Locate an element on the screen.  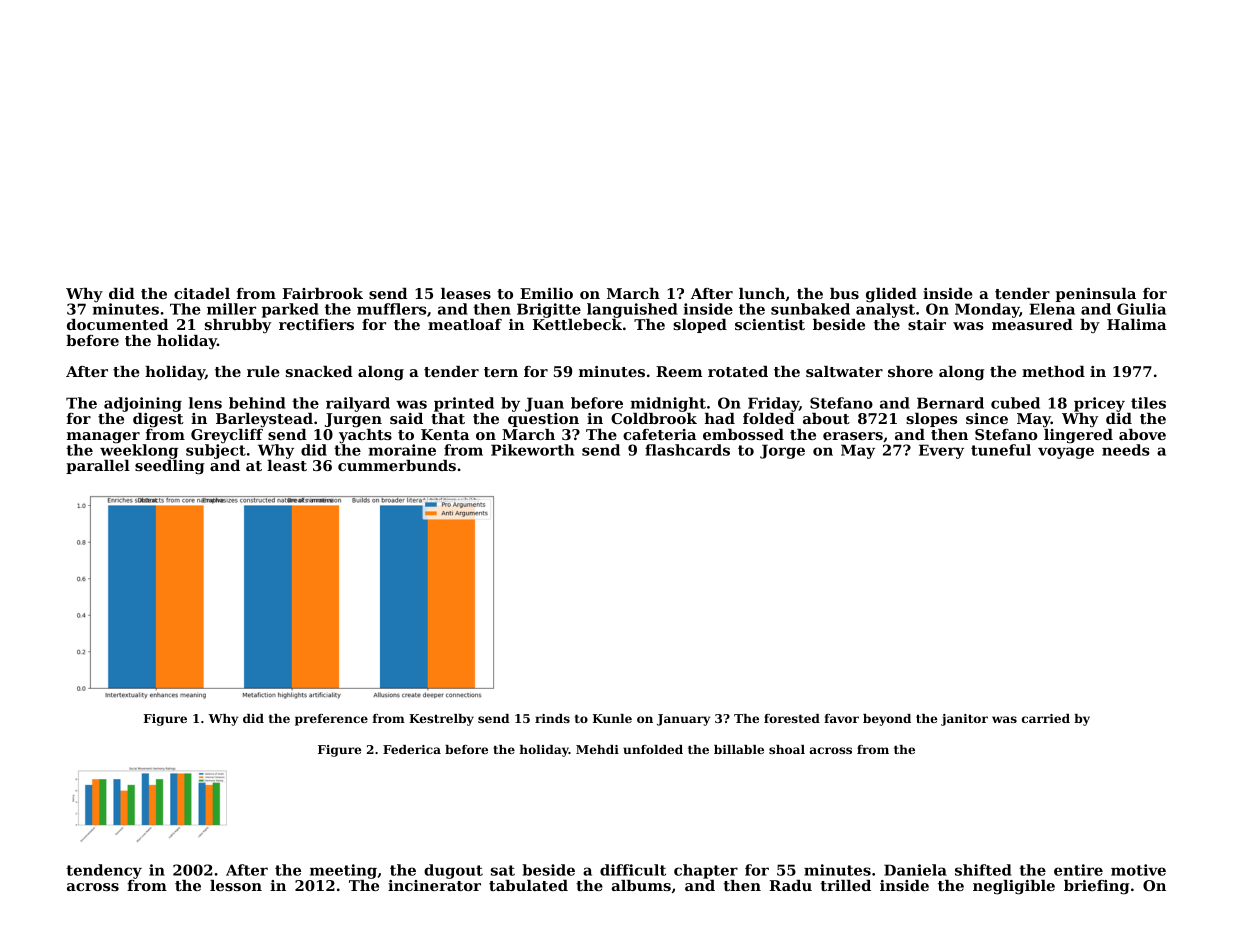
Elena is located at coordinates (1052, 309).
